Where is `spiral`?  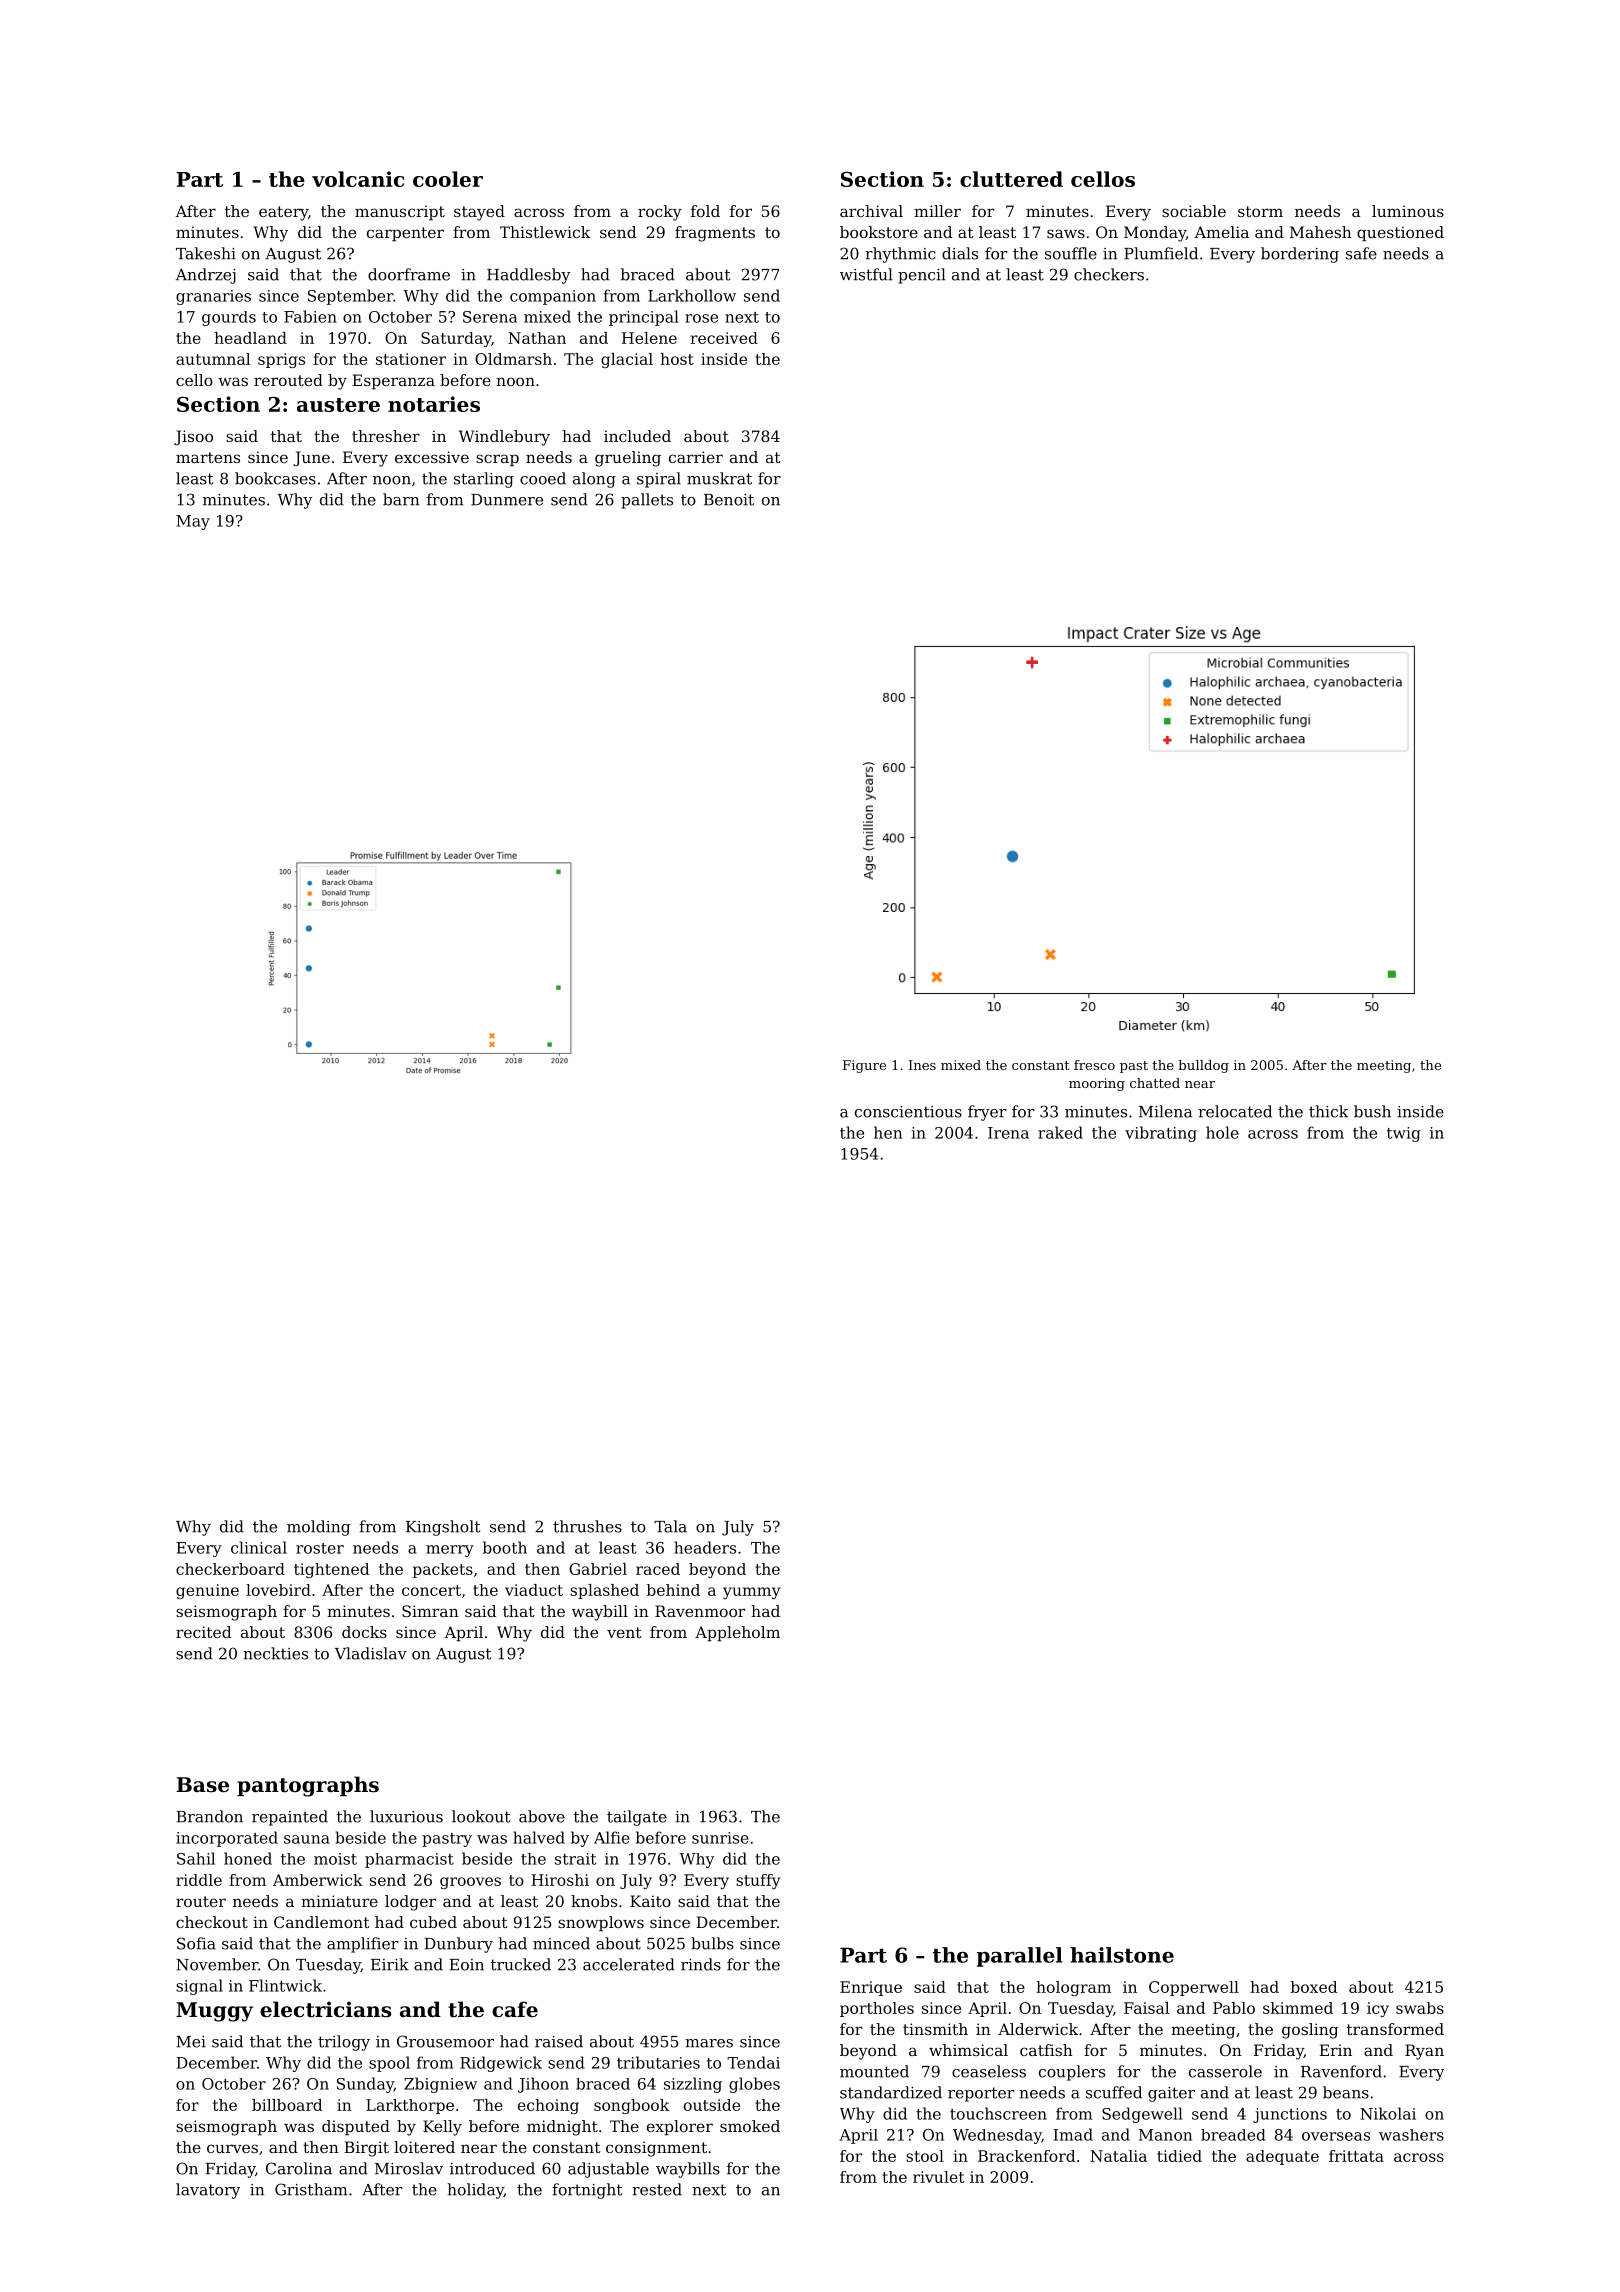 spiral is located at coordinates (659, 480).
